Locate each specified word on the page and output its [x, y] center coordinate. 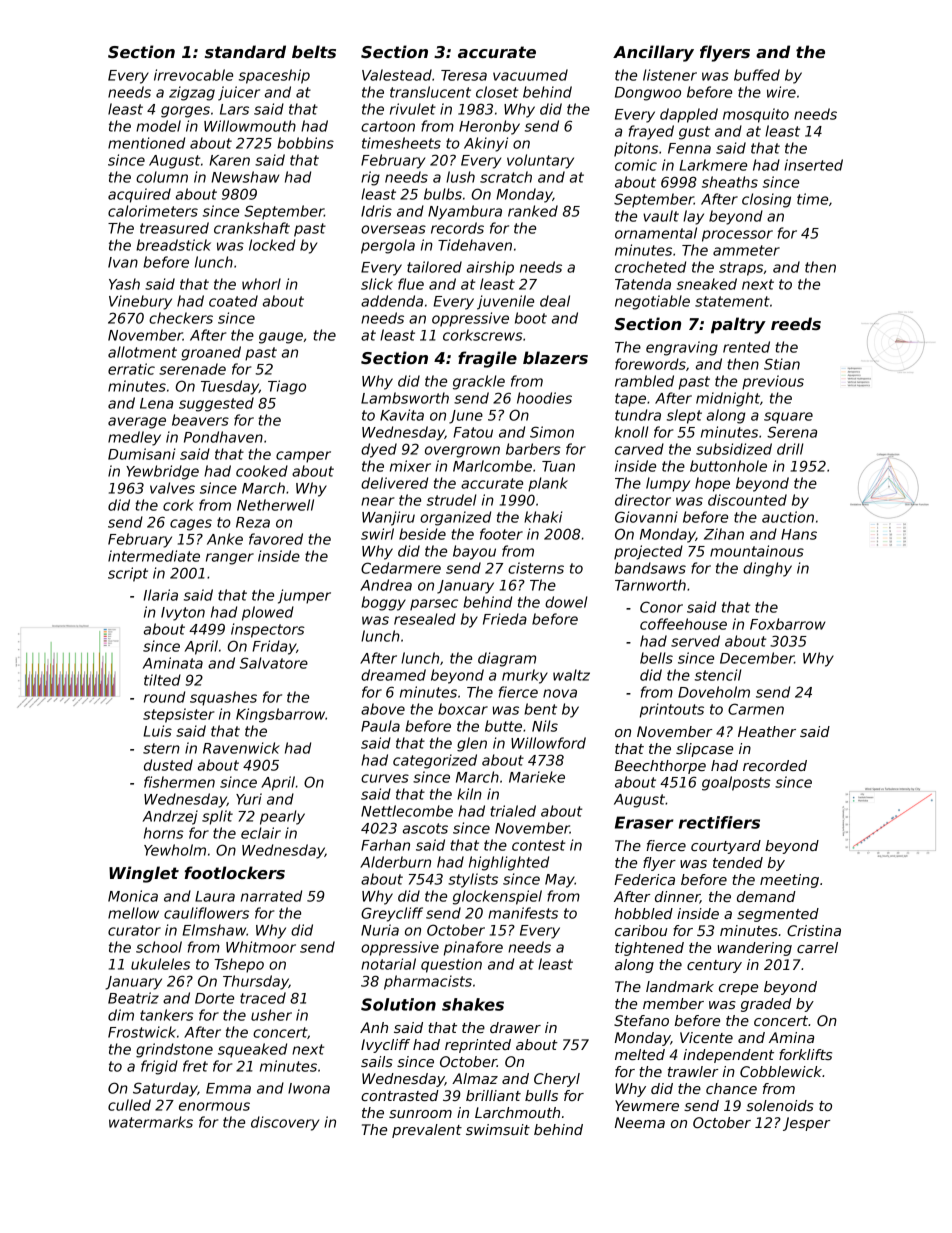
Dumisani [141, 454]
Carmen [756, 709]
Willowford [548, 743]
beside [422, 534]
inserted [813, 165]
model [158, 126]
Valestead [397, 75]
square [788, 418]
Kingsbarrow [280, 715]
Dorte [214, 998]
